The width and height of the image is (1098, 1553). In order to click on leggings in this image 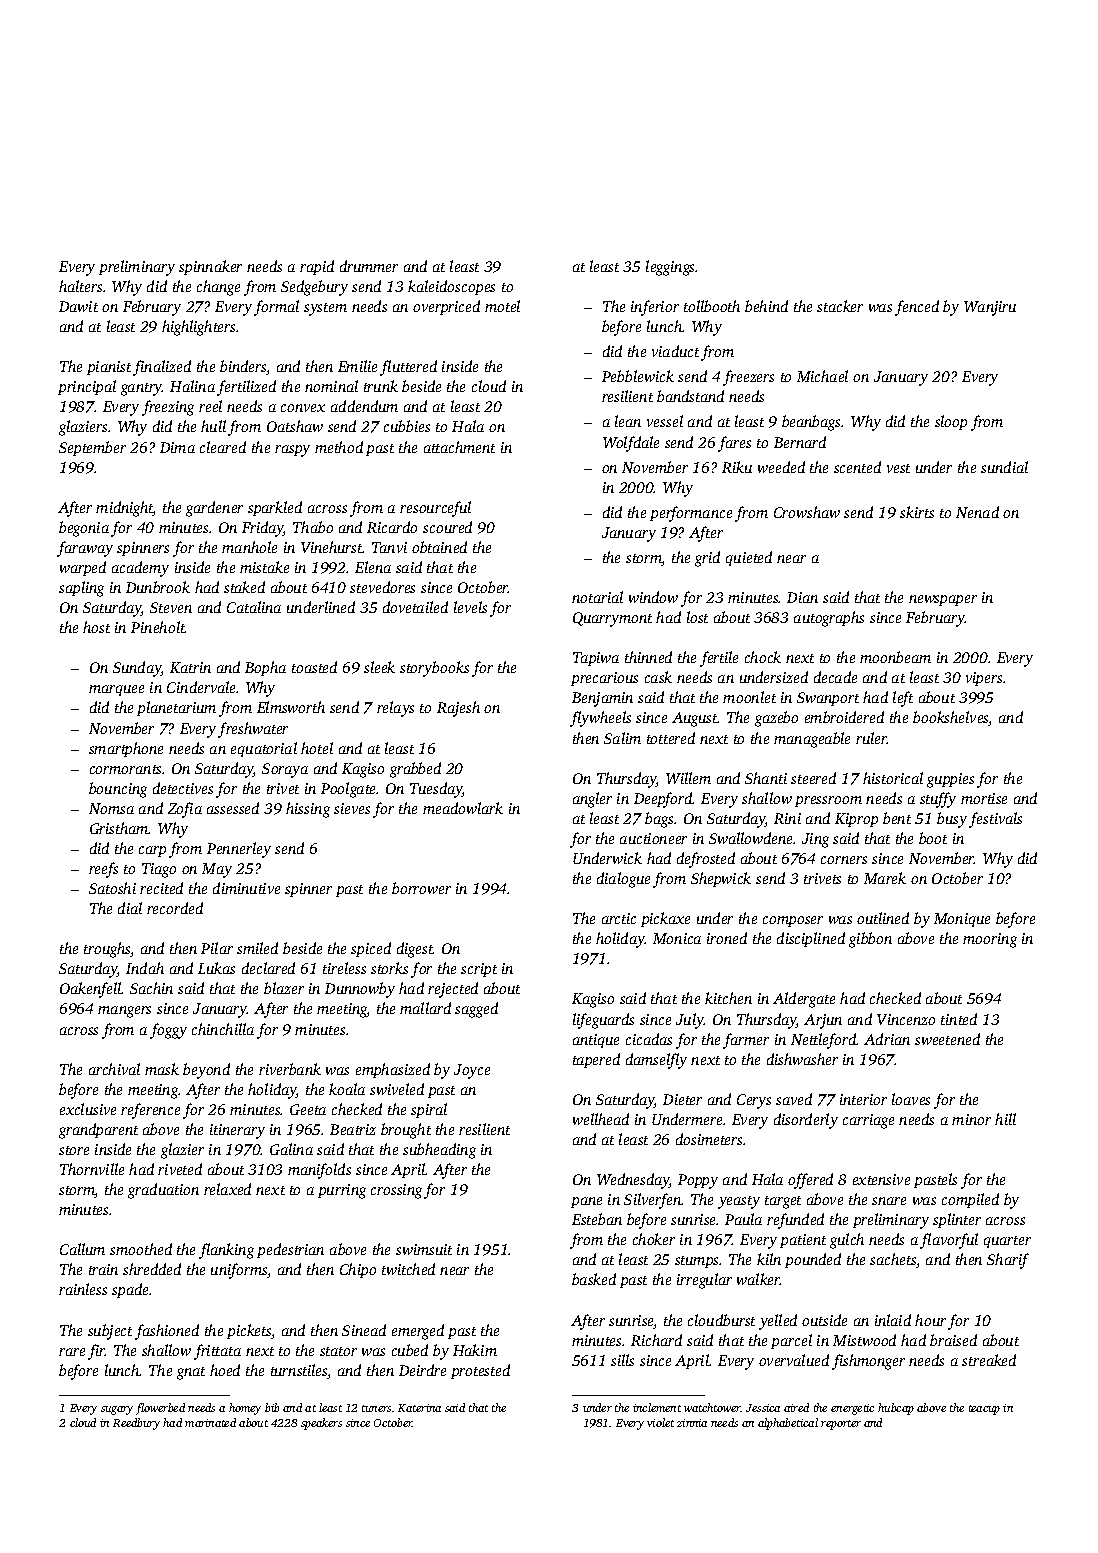, I will do `click(671, 268)`.
